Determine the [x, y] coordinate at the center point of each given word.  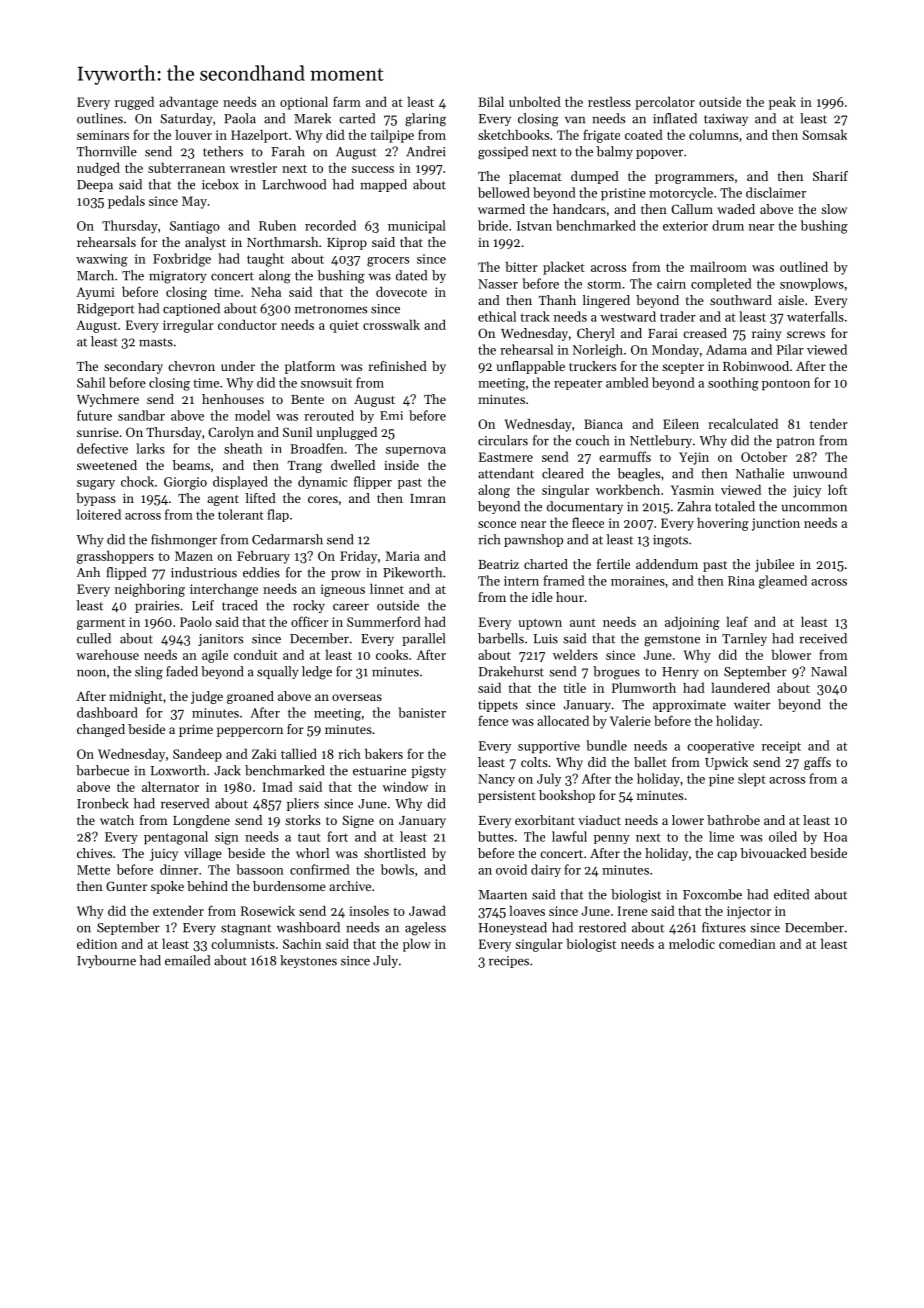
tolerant [241, 514]
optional [304, 103]
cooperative [720, 747]
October [764, 456]
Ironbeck [102, 803]
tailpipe [392, 136]
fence [493, 720]
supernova [416, 451]
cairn [671, 284]
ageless [425, 929]
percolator [665, 103]
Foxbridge [182, 260]
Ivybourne [106, 961]
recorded [330, 225]
